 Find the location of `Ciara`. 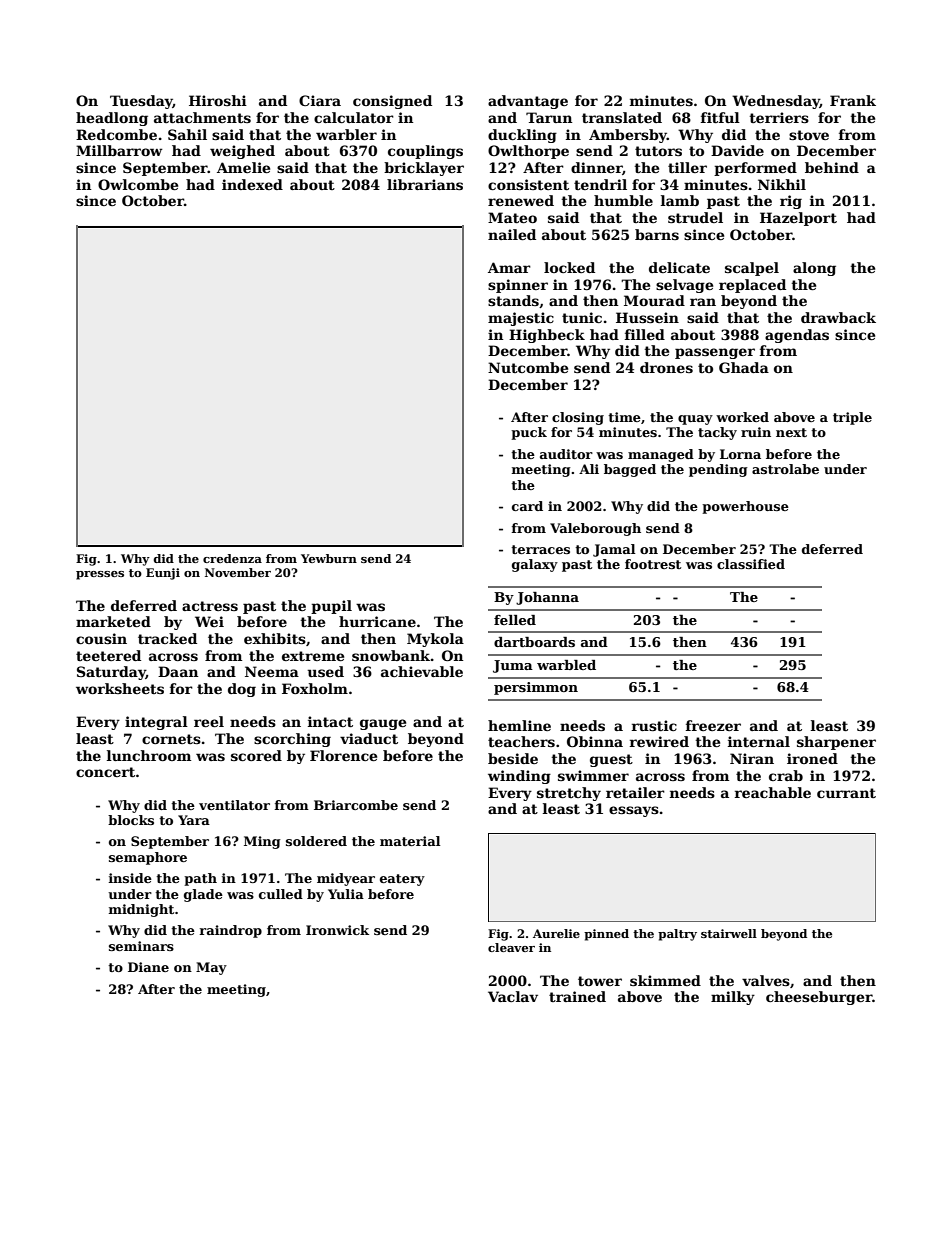

Ciara is located at coordinates (320, 100).
